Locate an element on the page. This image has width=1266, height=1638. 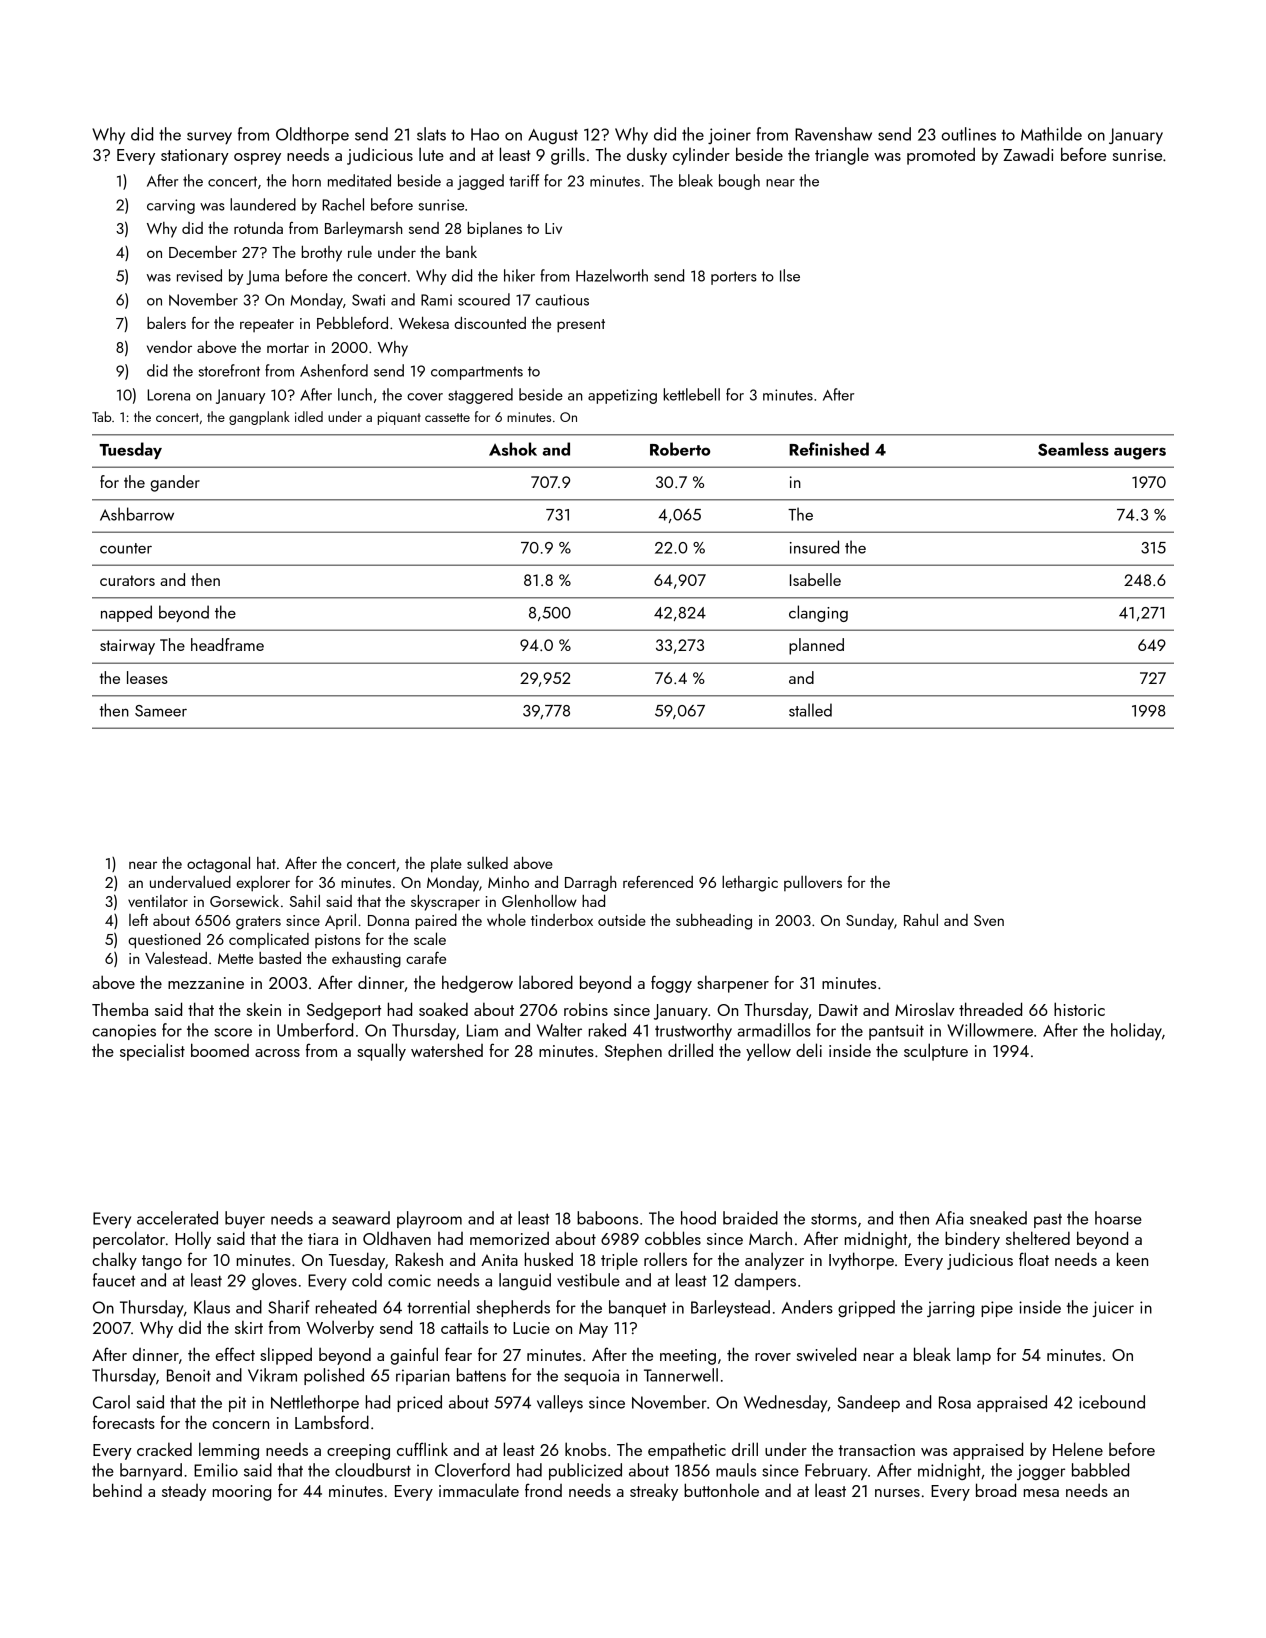
Stephen is located at coordinates (633, 1052).
